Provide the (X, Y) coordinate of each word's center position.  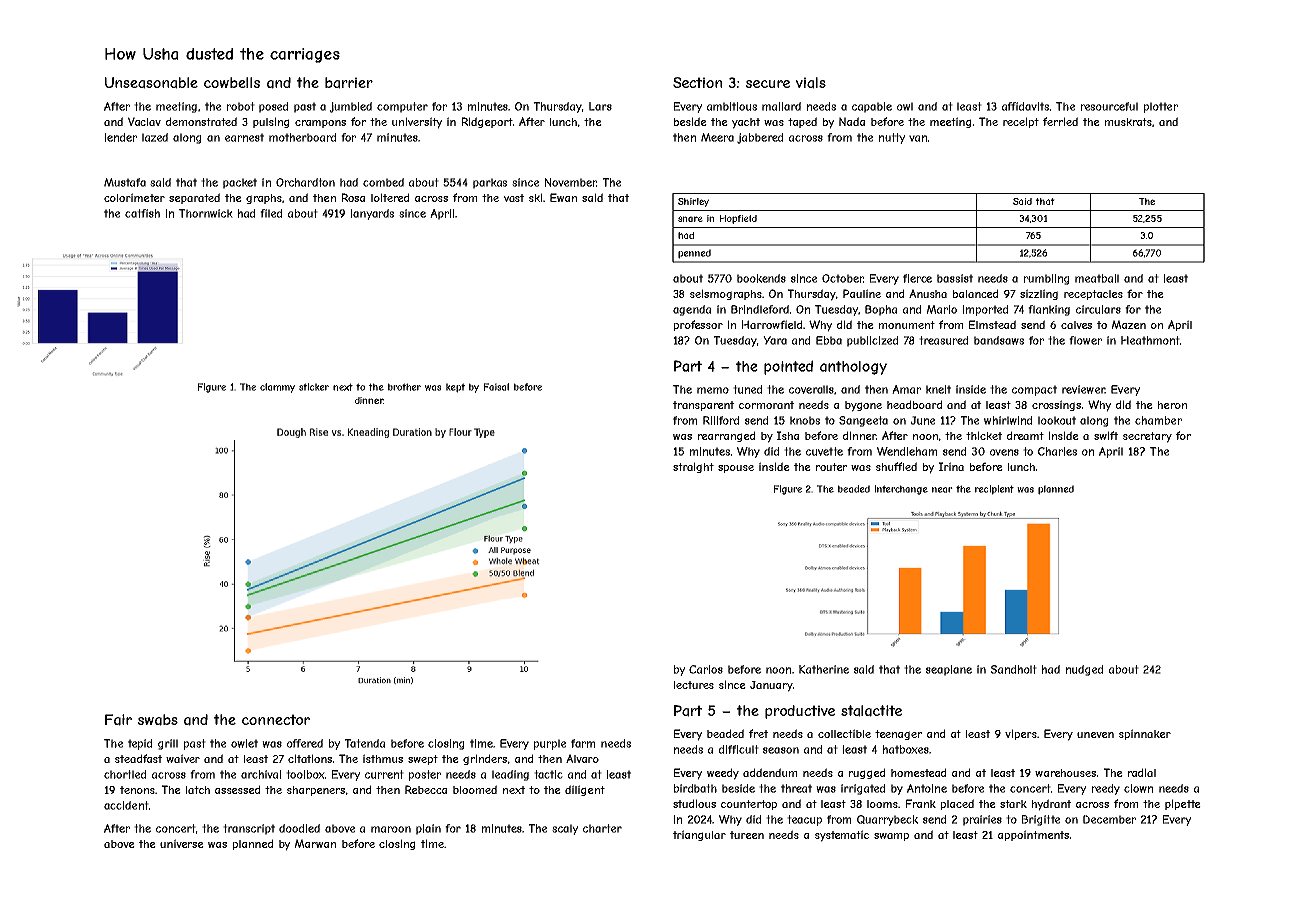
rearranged (726, 436)
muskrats (1128, 122)
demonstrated (201, 121)
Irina (951, 466)
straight (693, 467)
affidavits (1025, 106)
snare (690, 219)
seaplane (949, 670)
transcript (249, 829)
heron (1172, 405)
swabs (158, 720)
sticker (314, 387)
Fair (118, 720)
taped (802, 122)
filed (271, 213)
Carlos (706, 669)
